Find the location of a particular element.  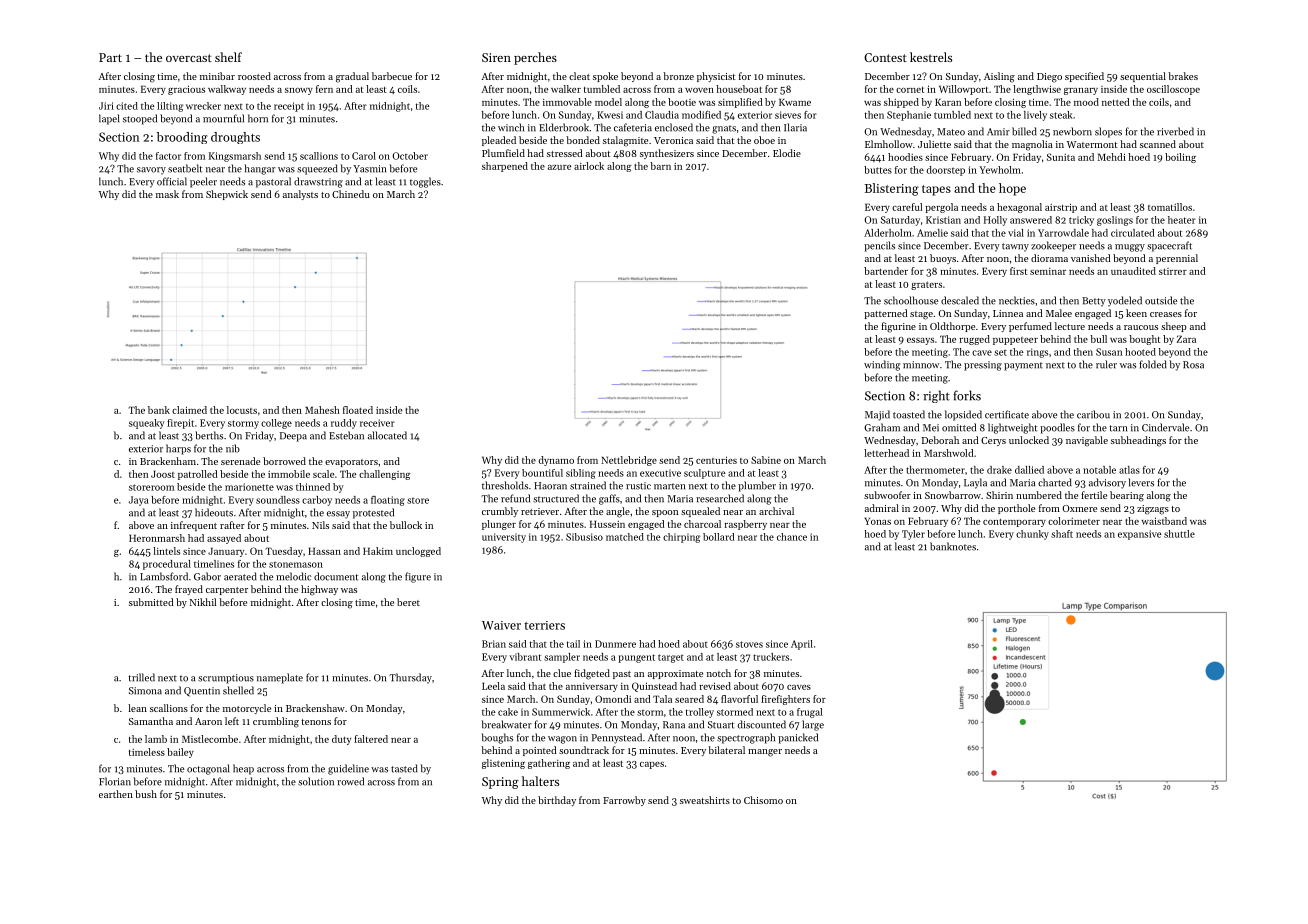

Heronmarsh is located at coordinates (157, 538).
